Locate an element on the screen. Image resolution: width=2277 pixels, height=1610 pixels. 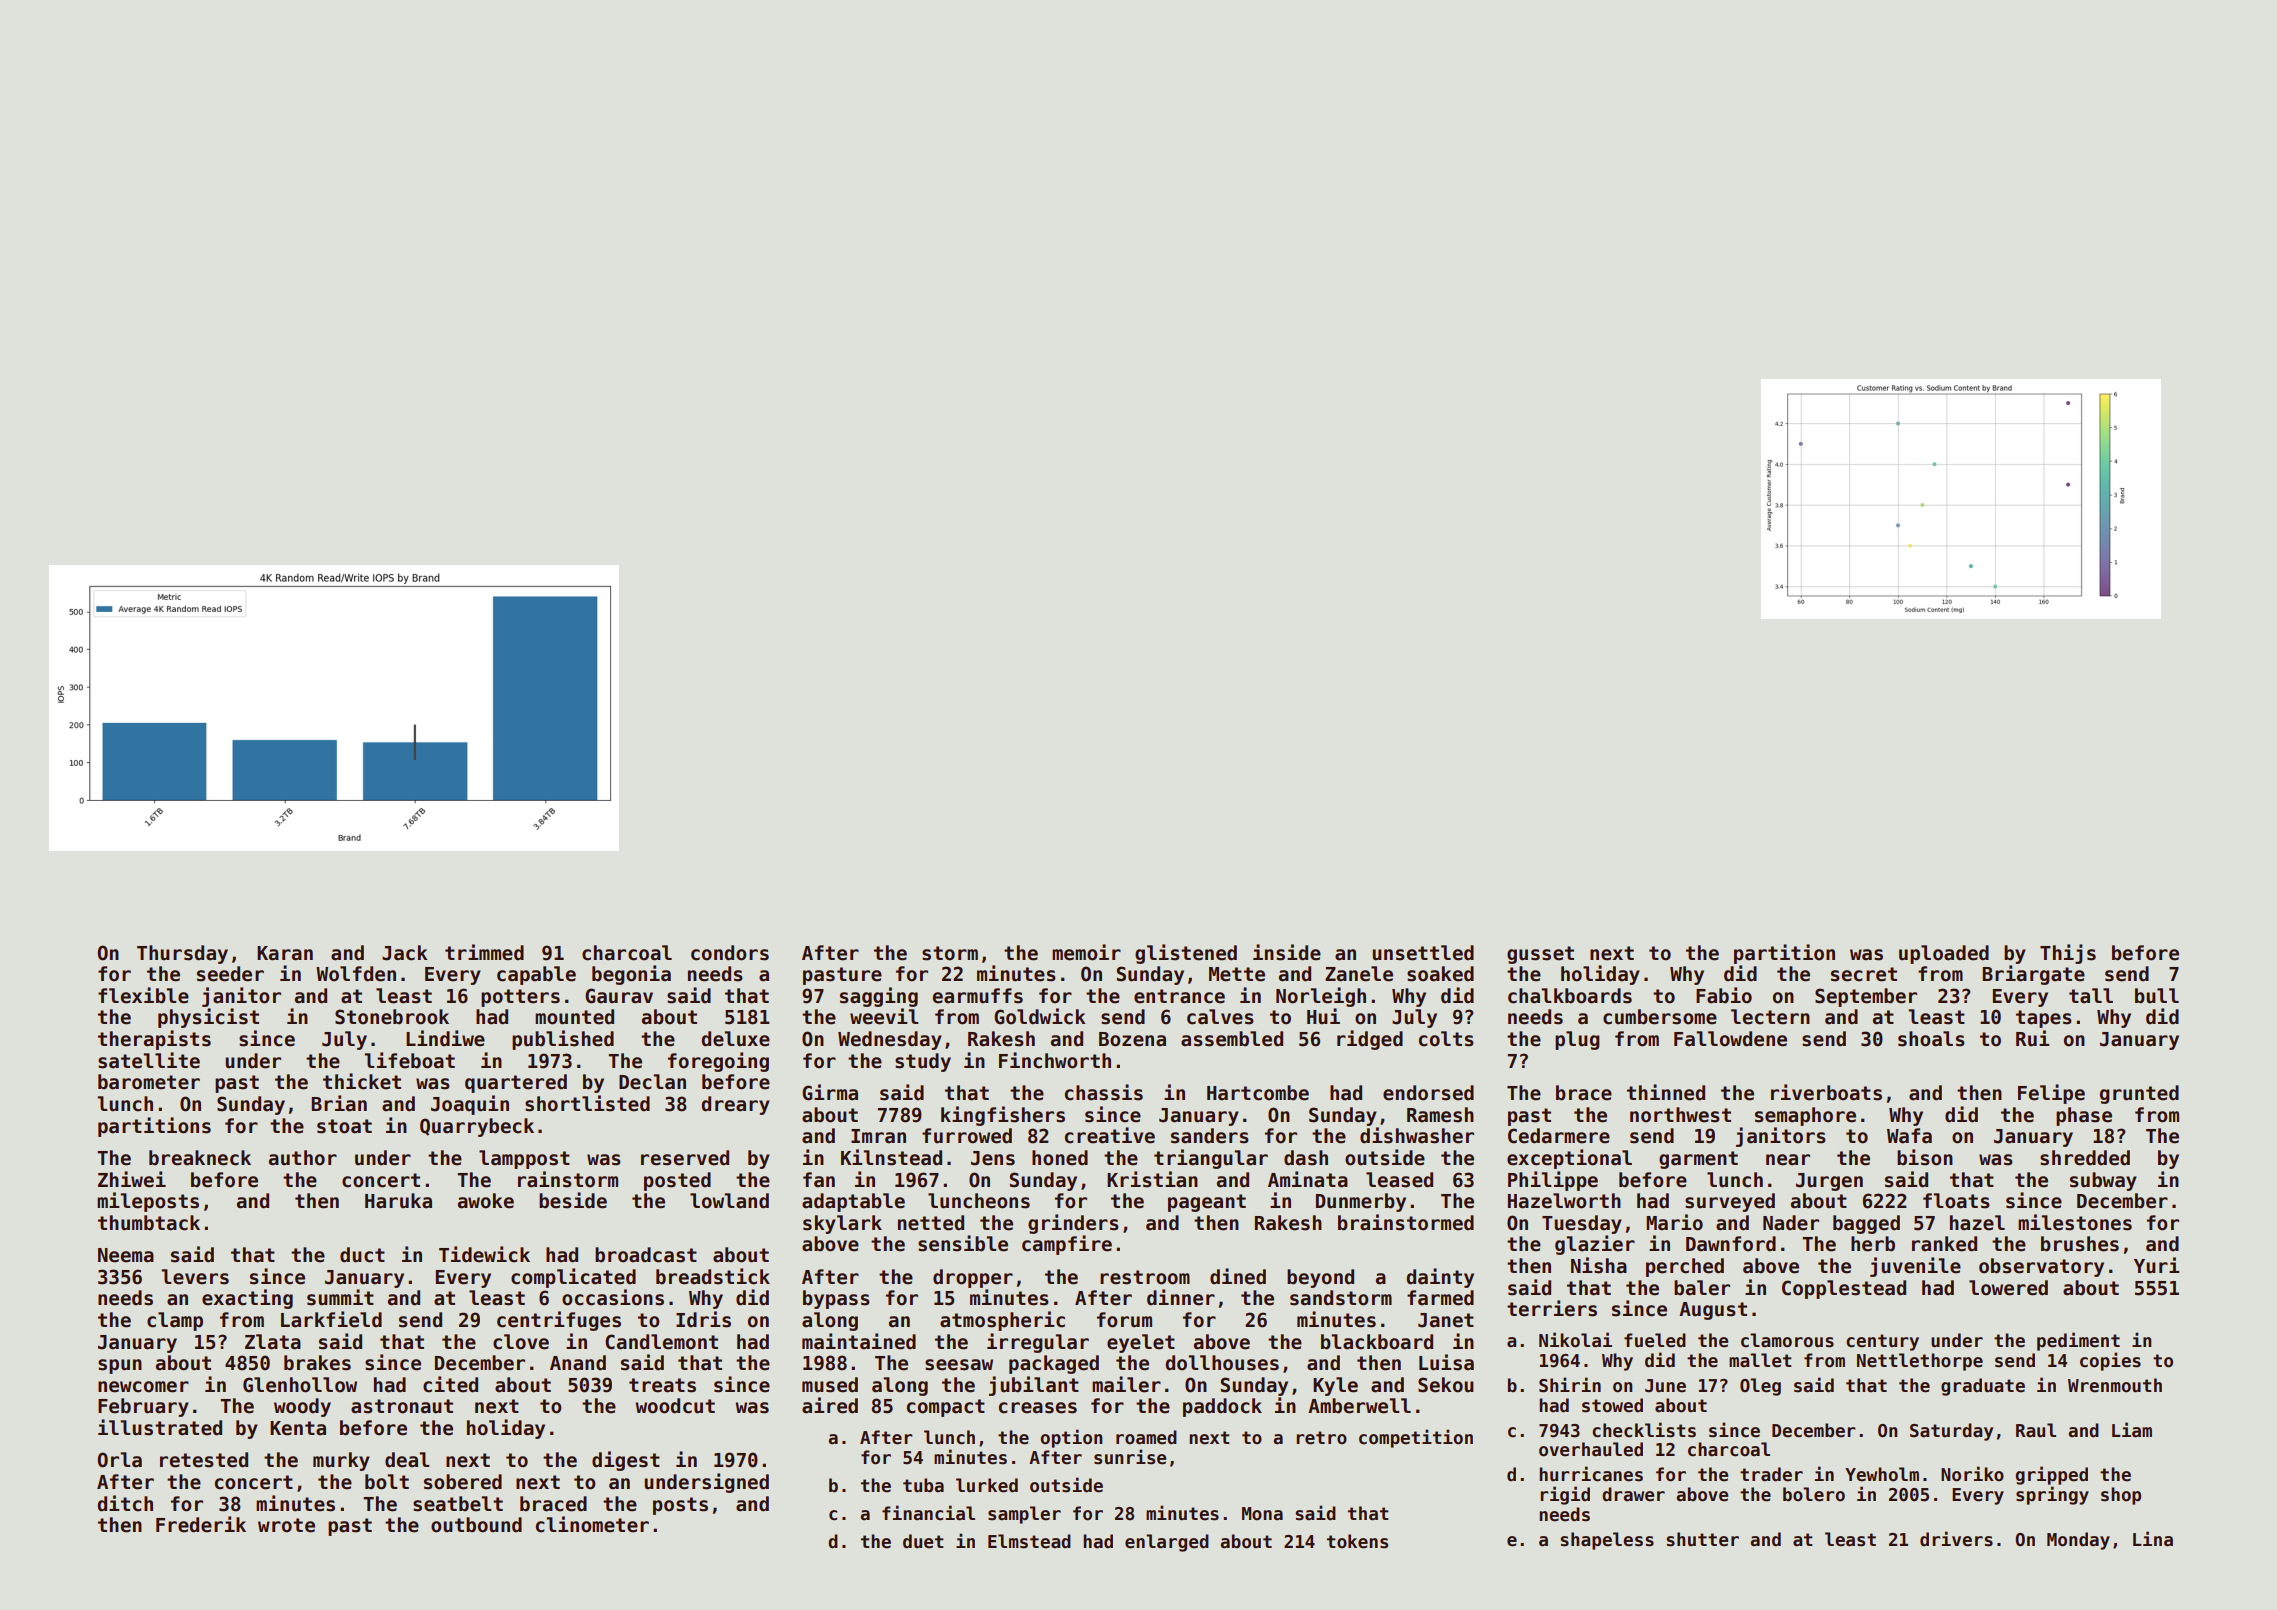
inside is located at coordinates (1287, 952).
